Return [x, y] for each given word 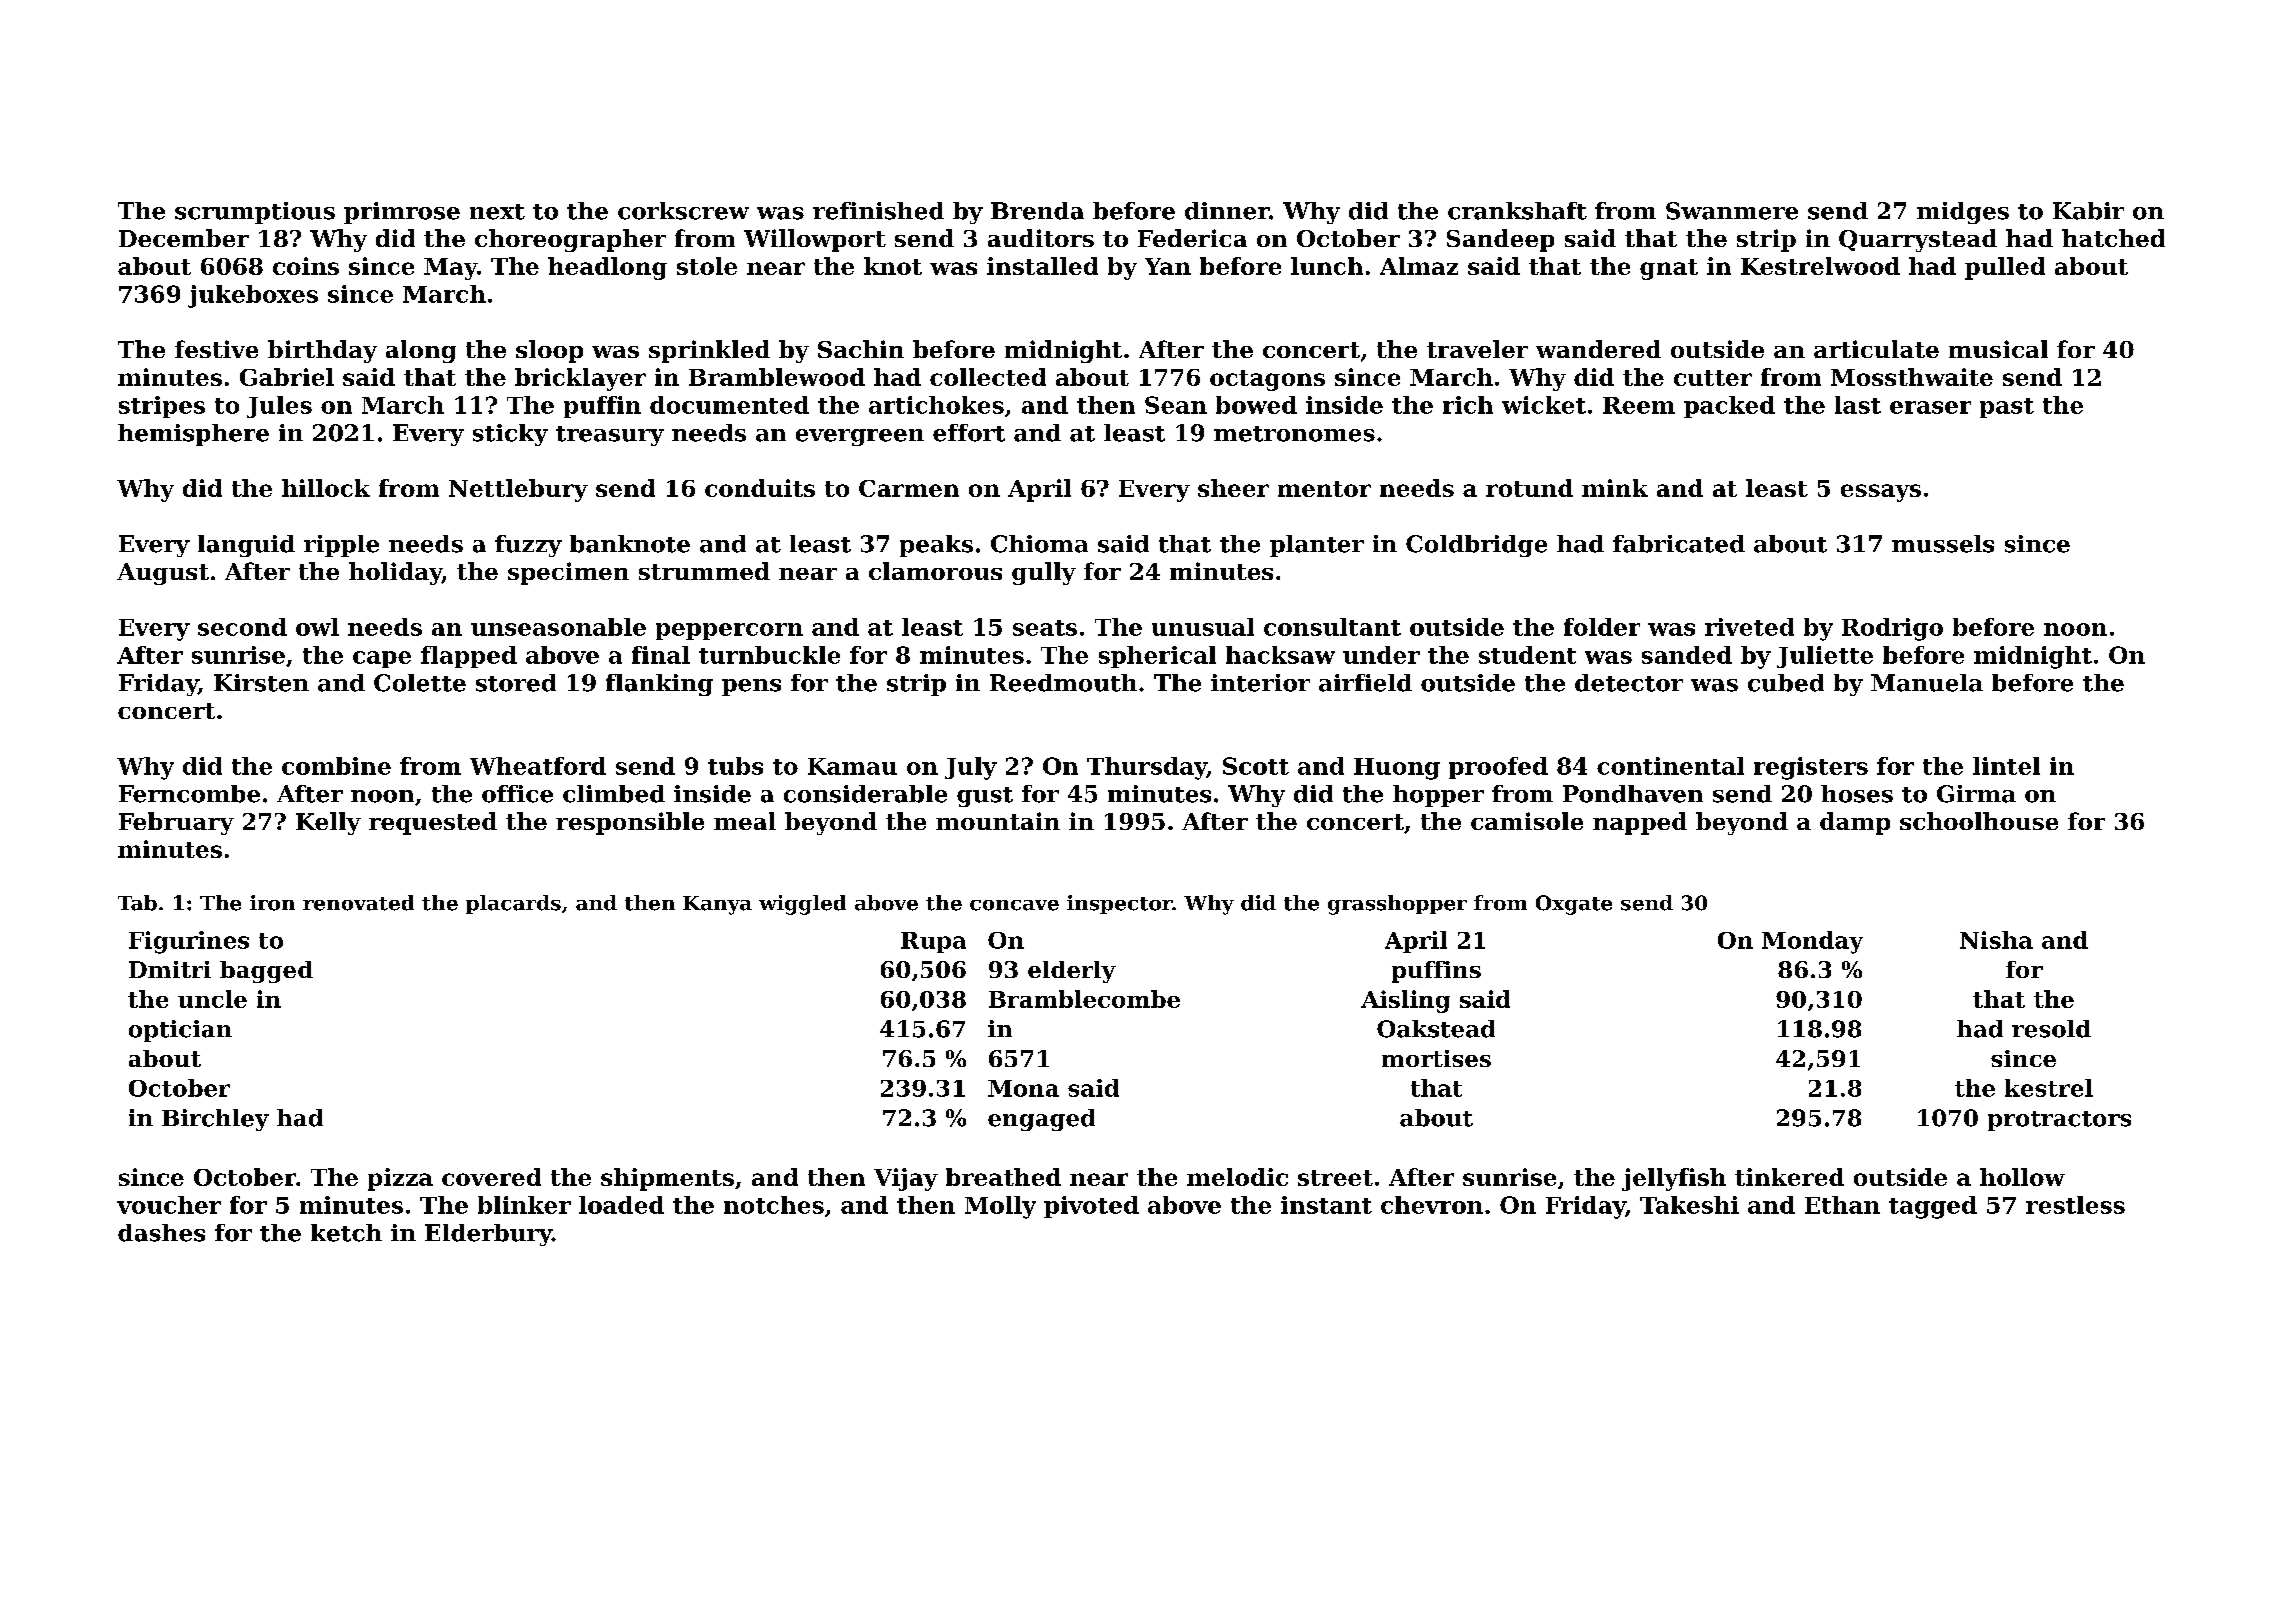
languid [246, 546]
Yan [1168, 266]
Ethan [1842, 1205]
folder [1602, 627]
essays [1881, 493]
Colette [420, 683]
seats [1045, 628]
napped [1640, 823]
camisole [1527, 821]
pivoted [1091, 1207]
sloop [549, 351]
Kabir [2088, 211]
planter [1317, 546]
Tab [137, 903]
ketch [346, 1233]
